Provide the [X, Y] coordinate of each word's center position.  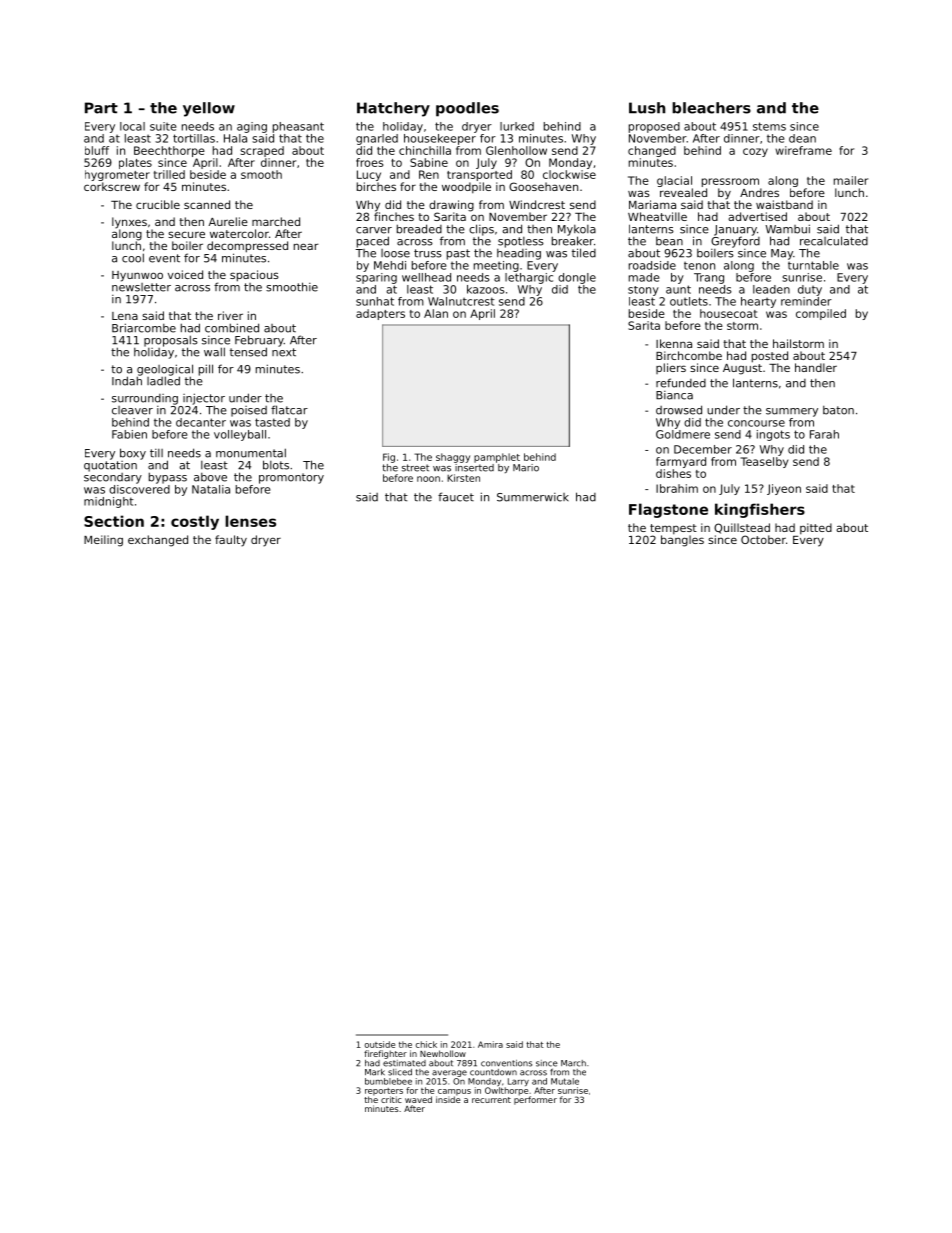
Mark [375, 1072]
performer [535, 1100]
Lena [125, 316]
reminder [806, 301]
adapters [380, 314]
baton [838, 410]
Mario [526, 468]
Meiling [103, 541]
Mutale [565, 1081]
